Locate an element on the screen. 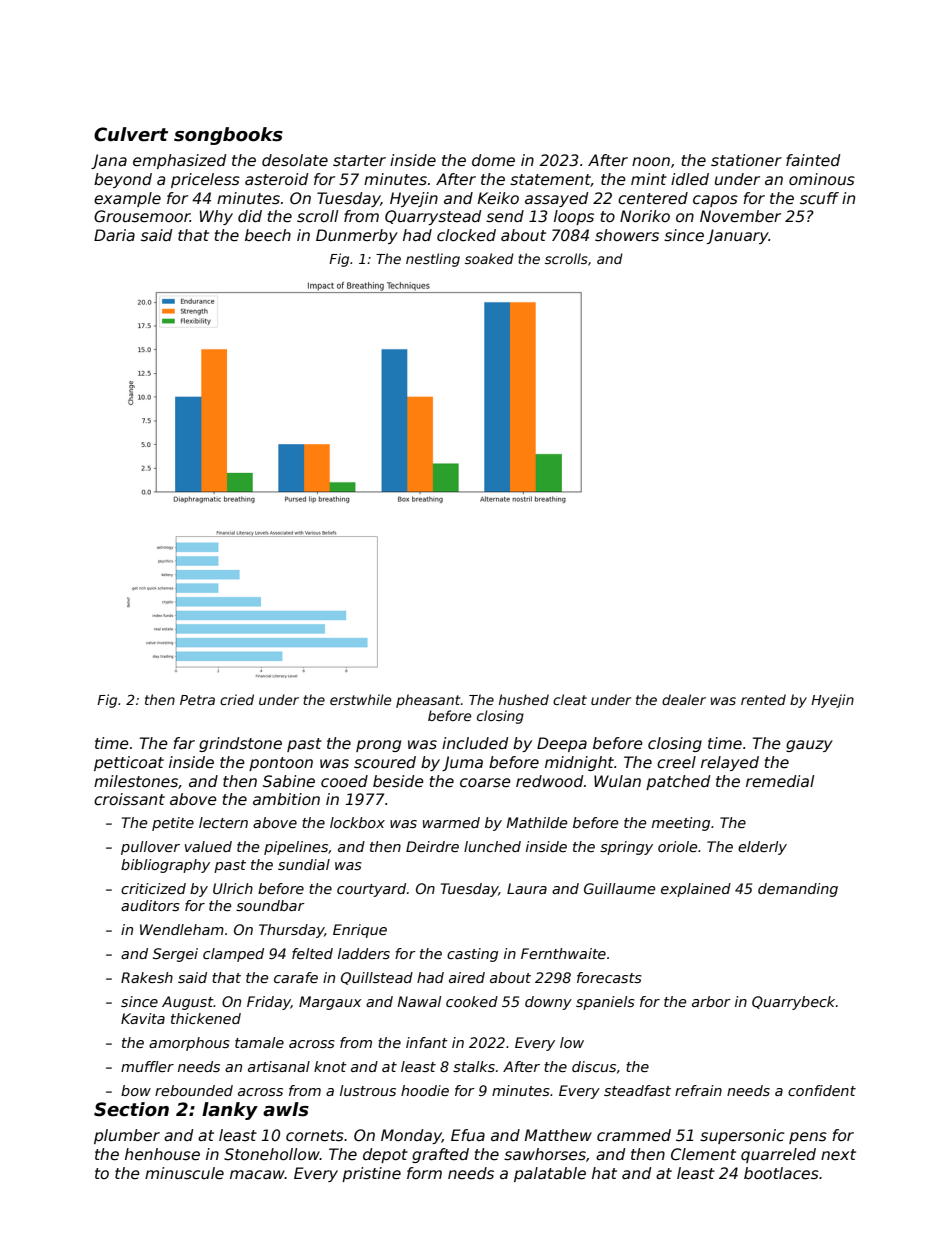  songbooks is located at coordinates (228, 136).
